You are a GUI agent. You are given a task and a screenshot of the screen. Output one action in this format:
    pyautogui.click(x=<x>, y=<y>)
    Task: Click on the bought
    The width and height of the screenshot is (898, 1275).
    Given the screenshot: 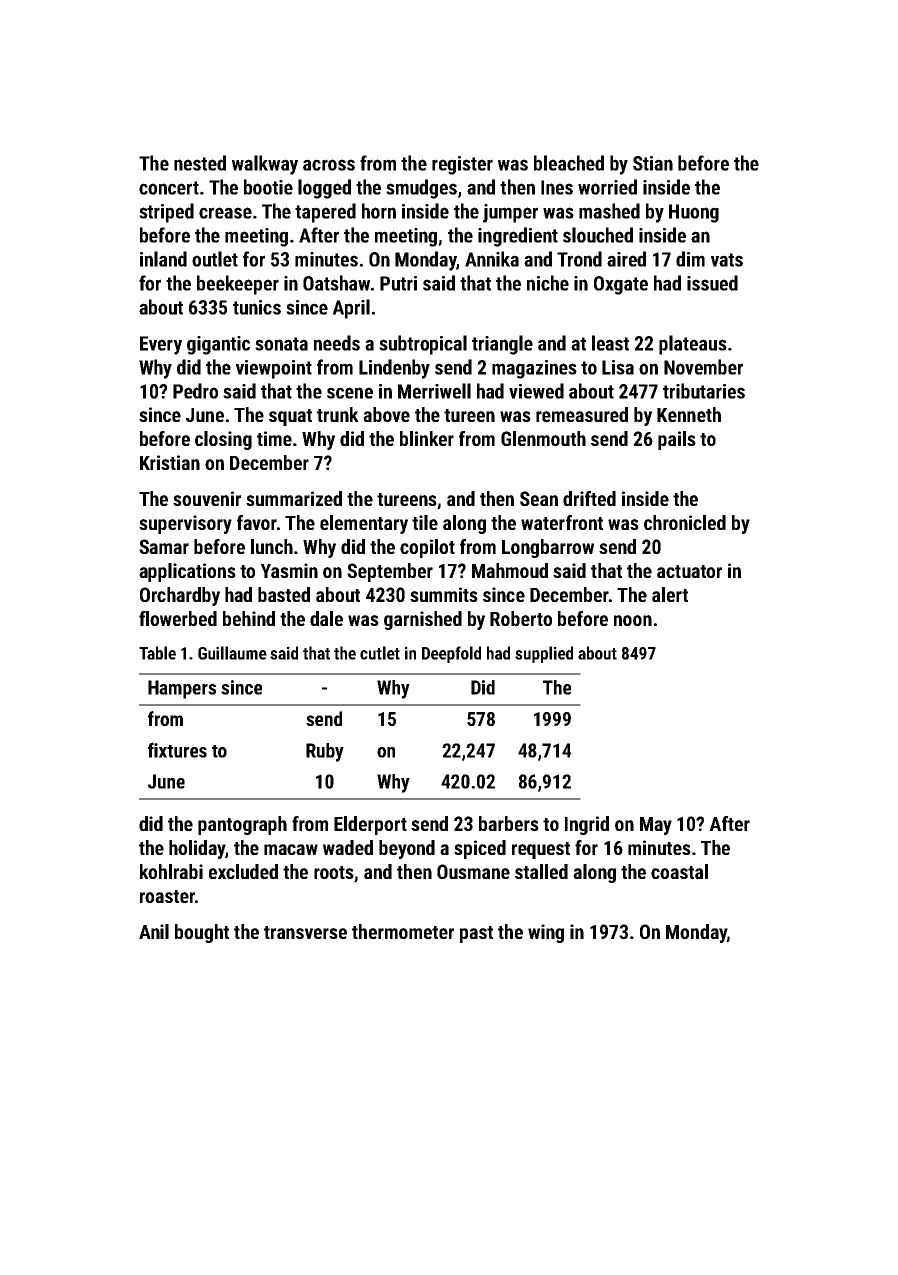 What is the action you would take?
    pyautogui.click(x=202, y=933)
